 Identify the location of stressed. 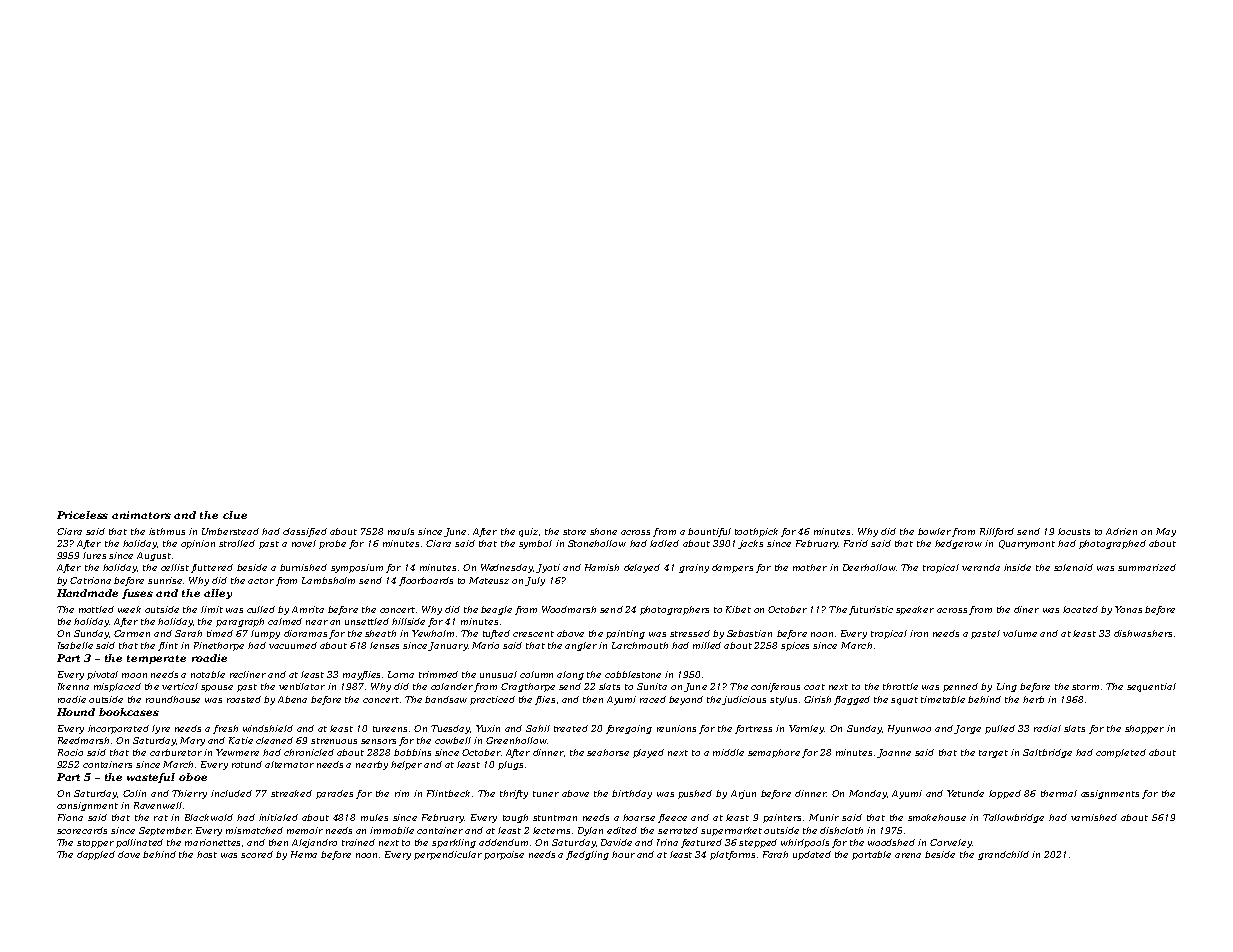
(690, 633).
